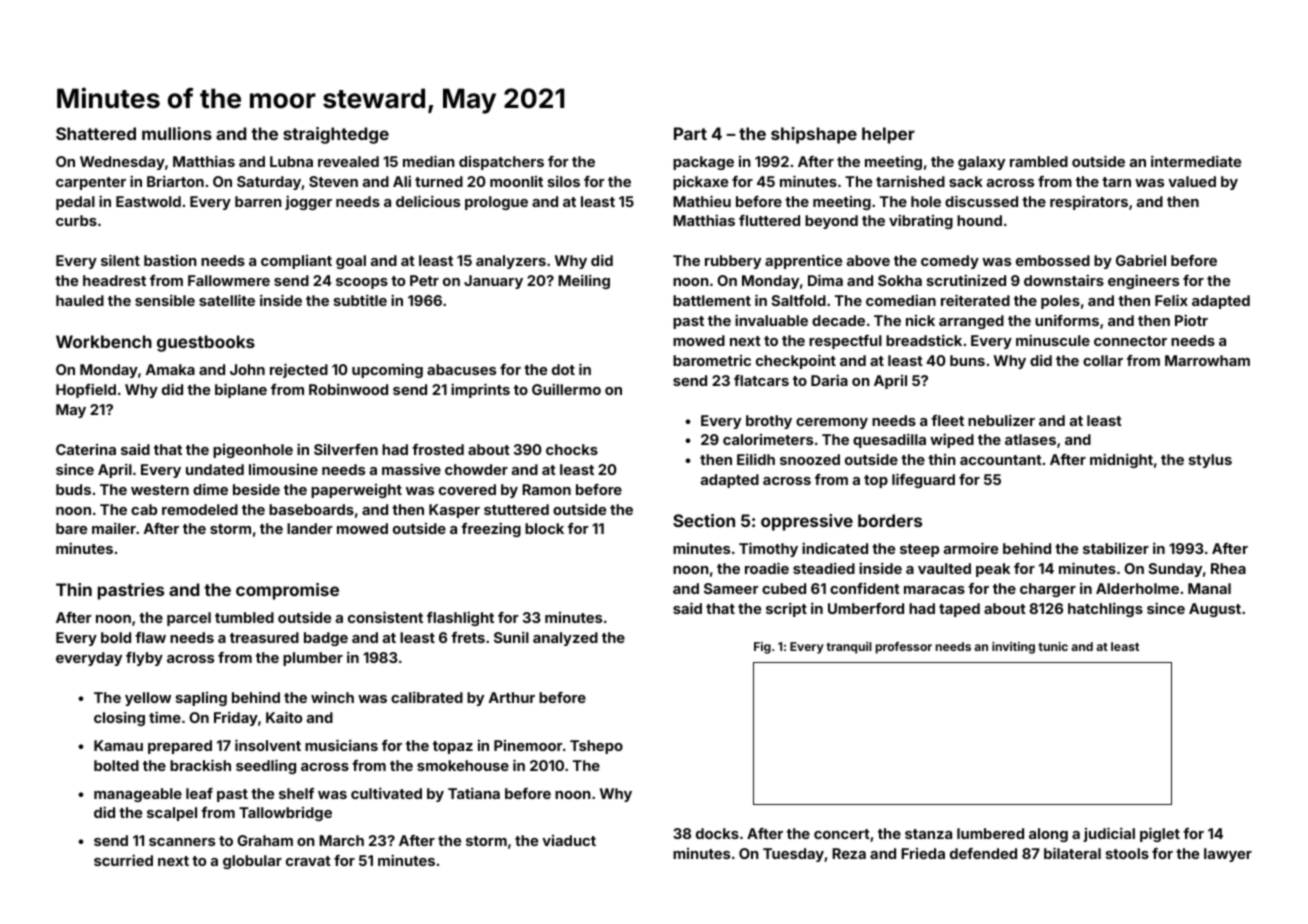  I want to click on Part, so click(690, 133).
